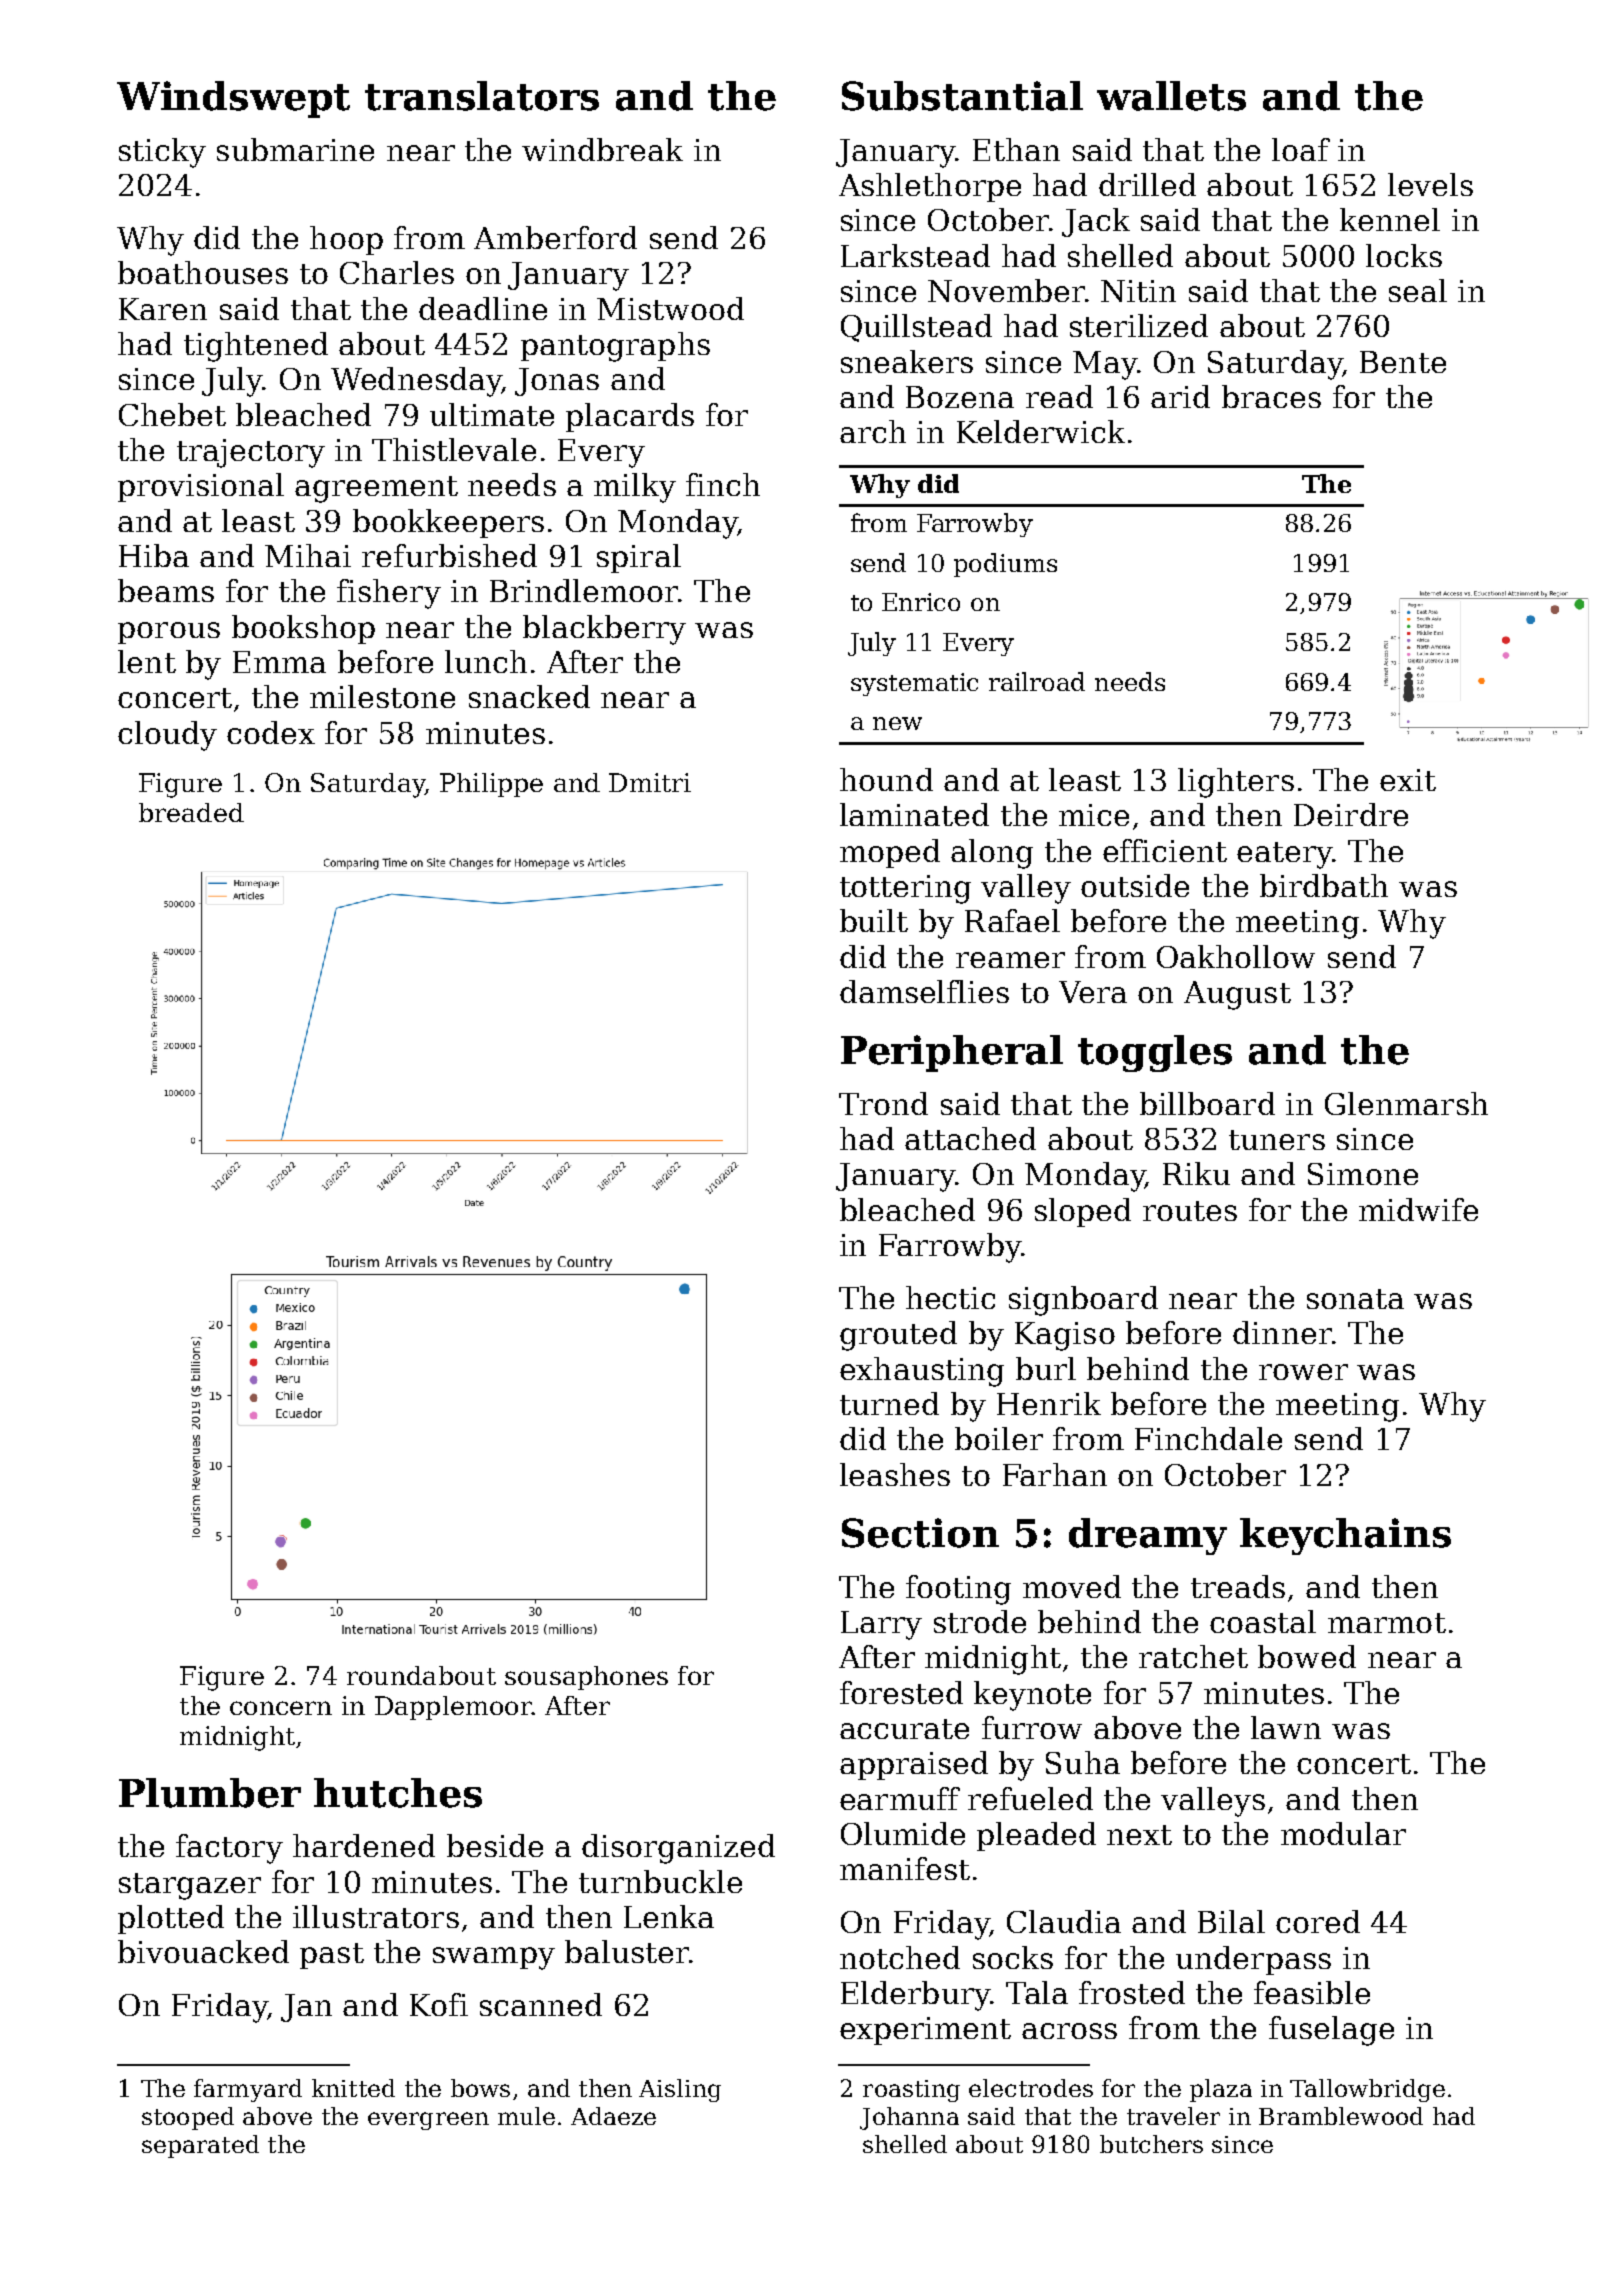 This screenshot has width=1620, height=2292. What do you see at coordinates (397, 272) in the screenshot?
I see `Charles` at bounding box center [397, 272].
